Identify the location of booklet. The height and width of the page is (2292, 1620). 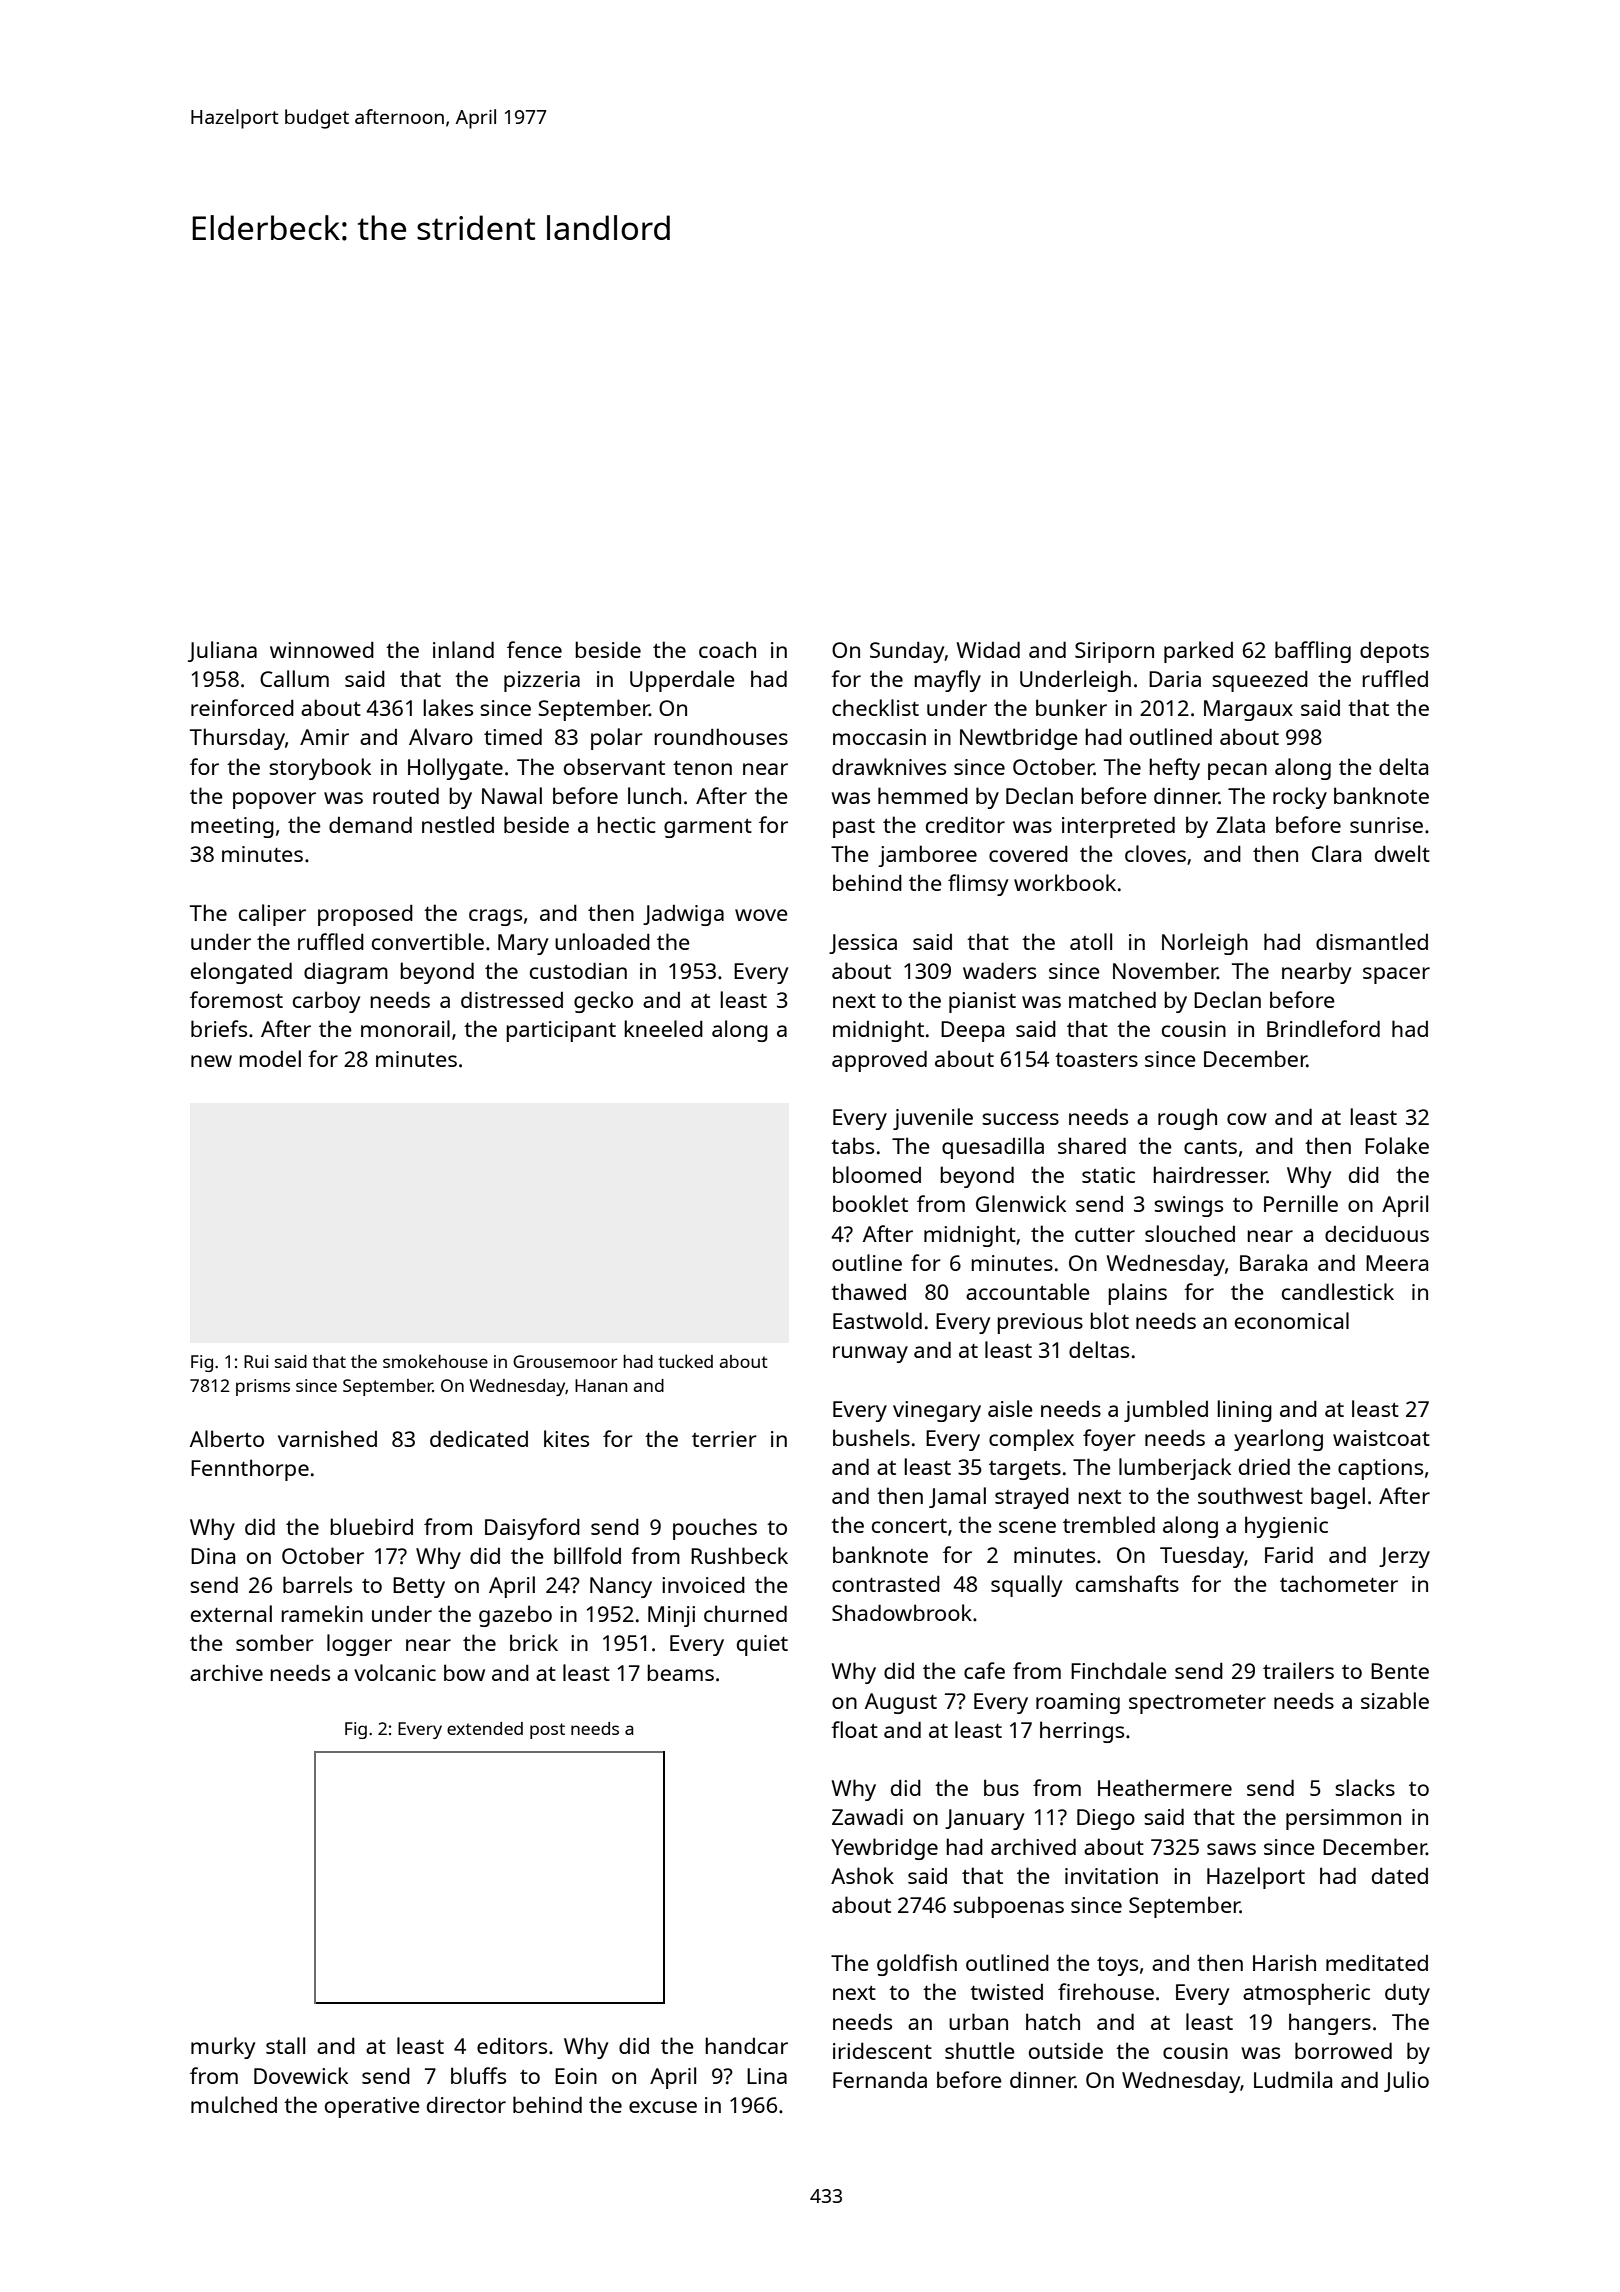
(870, 1203).
